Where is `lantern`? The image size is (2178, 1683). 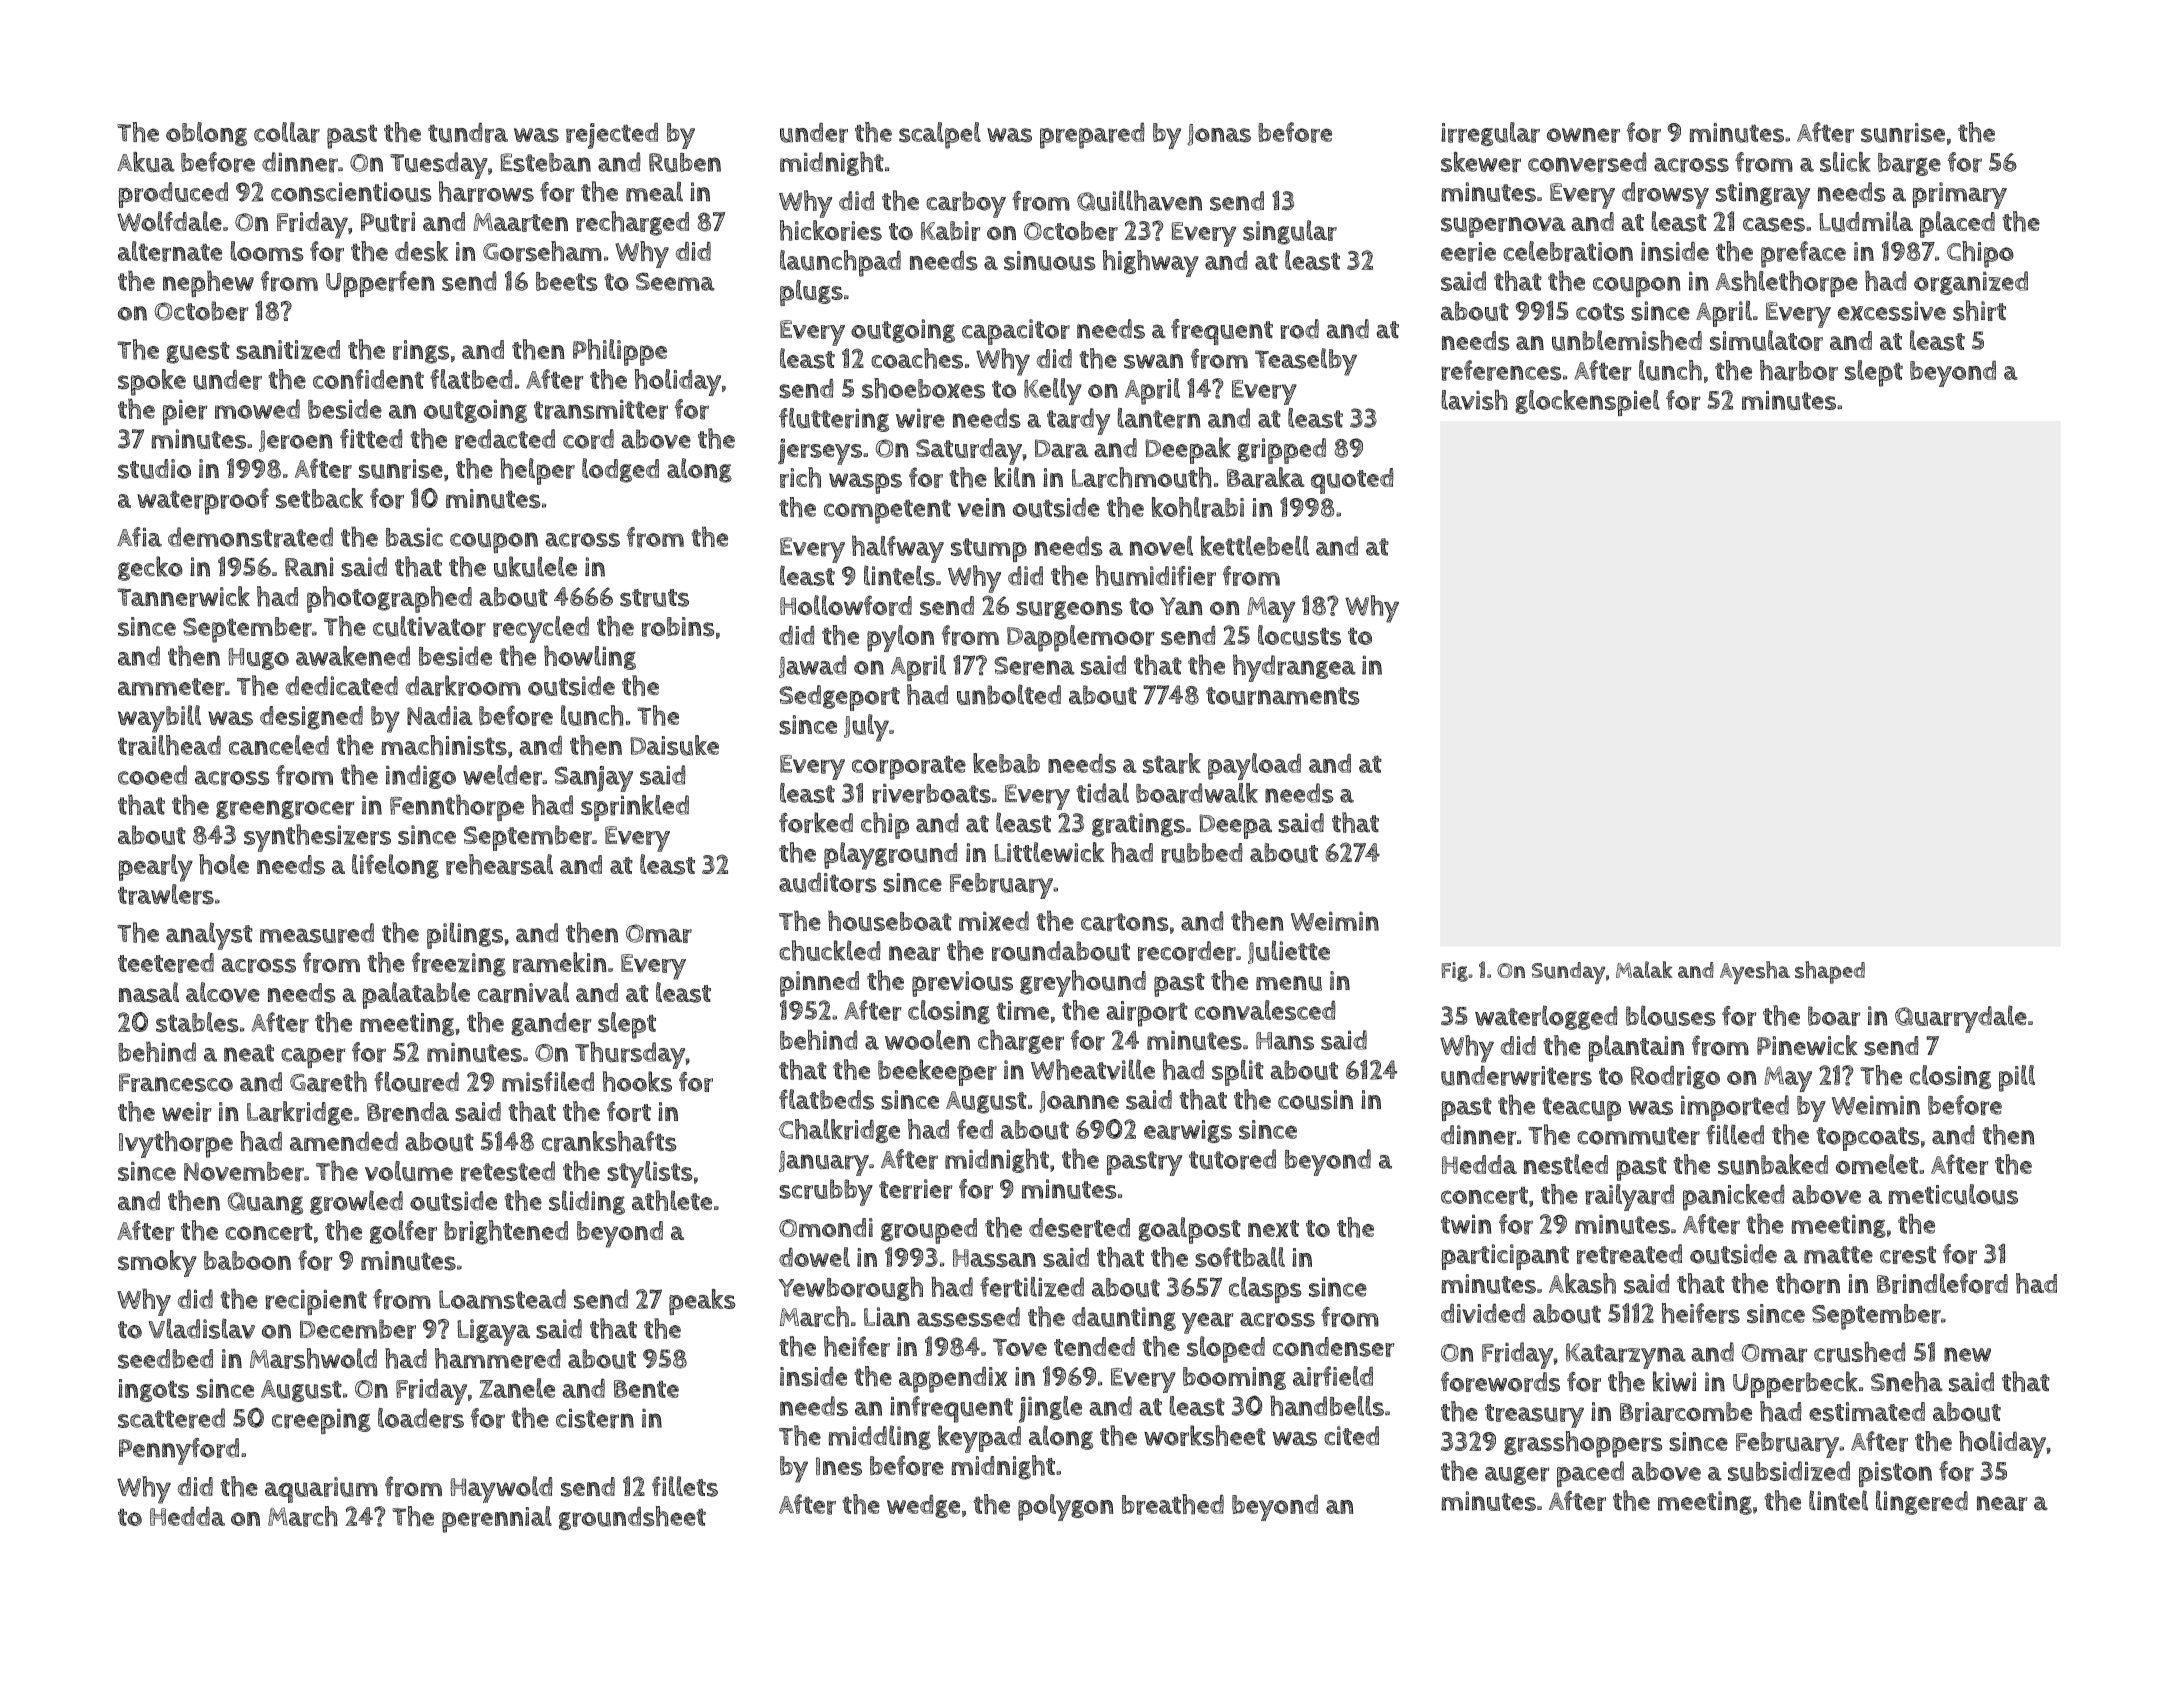
lantern is located at coordinates (1159, 418).
